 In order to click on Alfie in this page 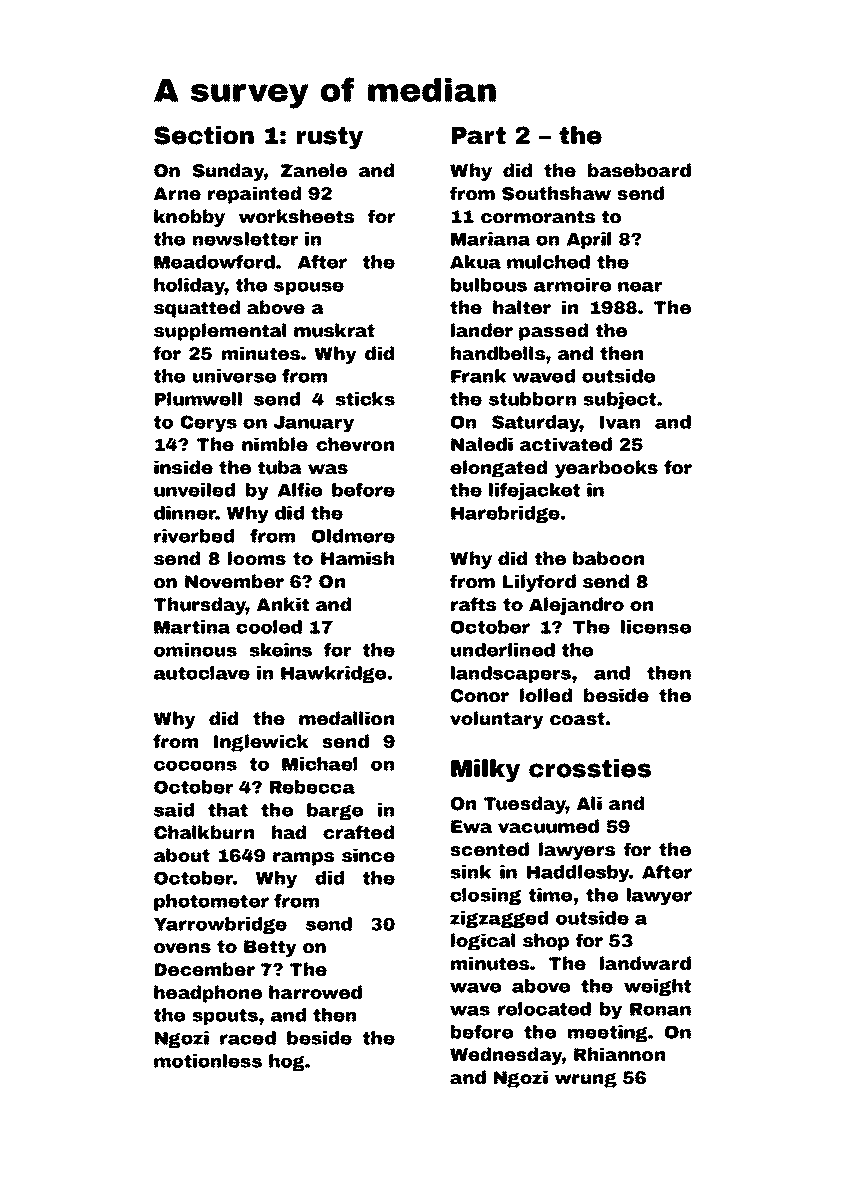, I will do `click(300, 490)`.
